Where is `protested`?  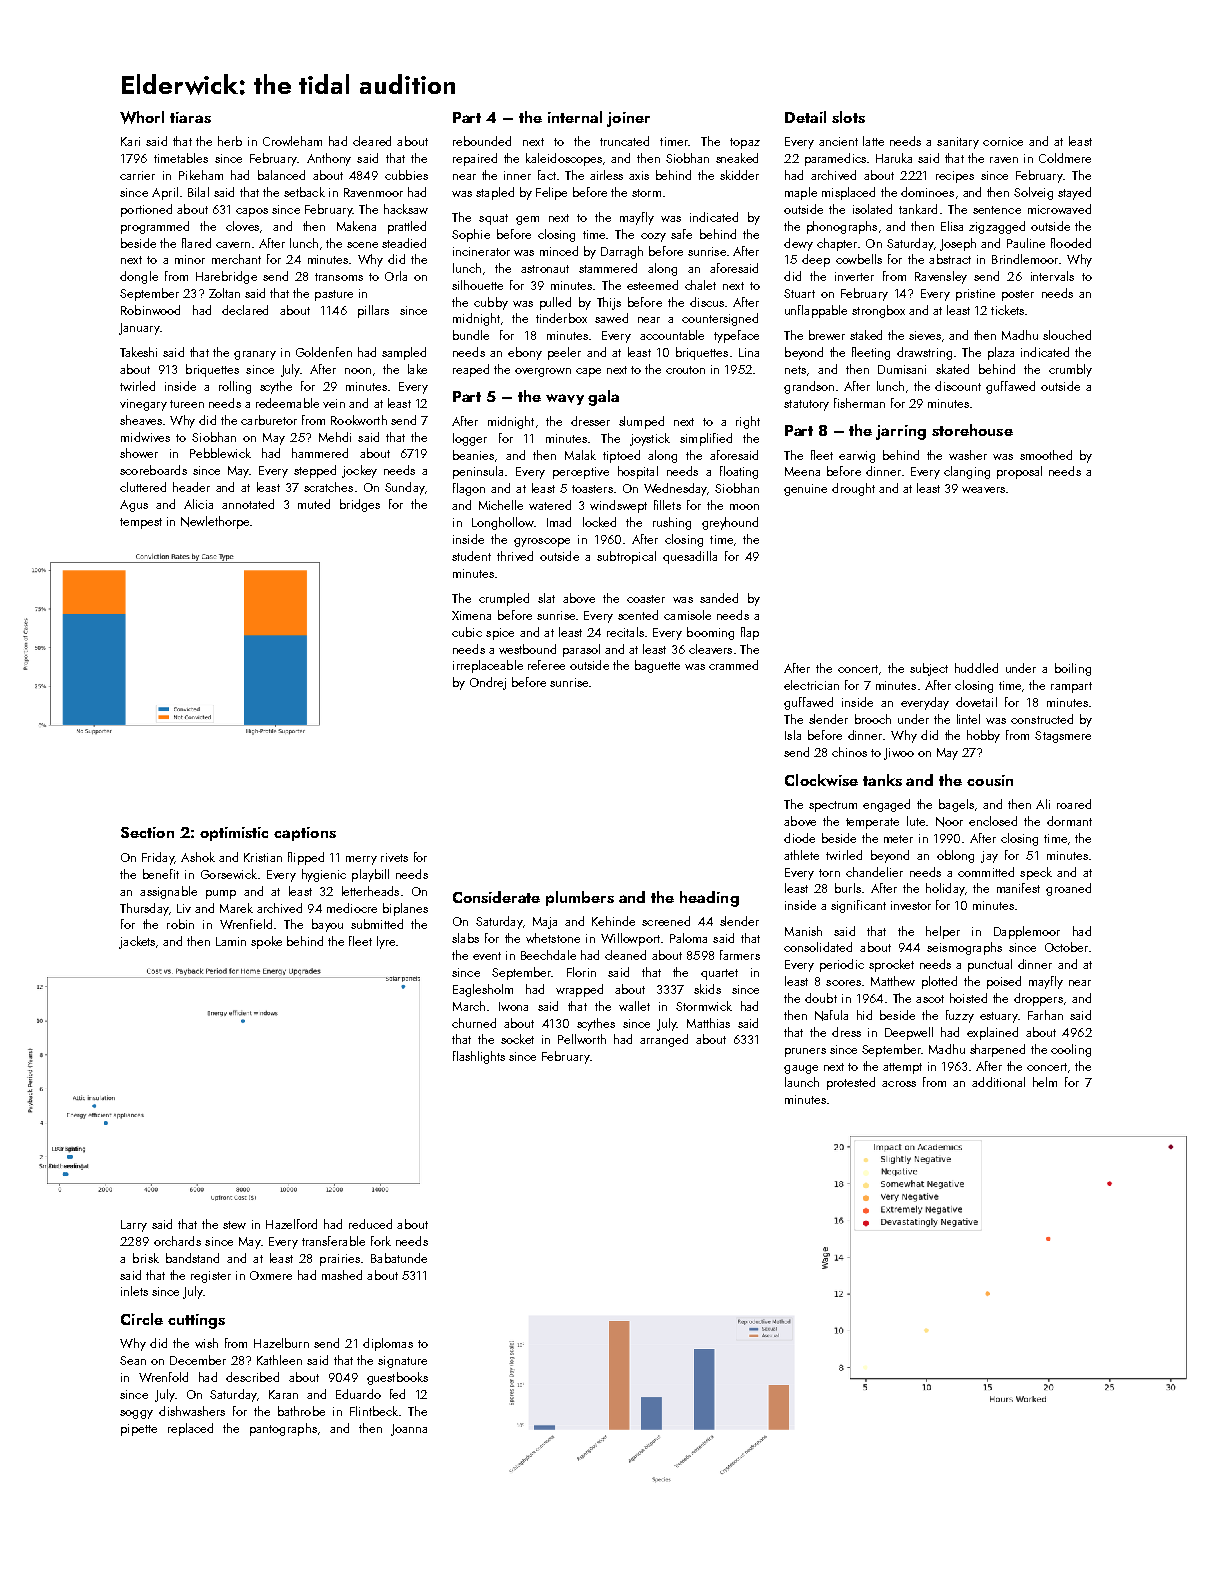
protested is located at coordinates (851, 1083).
